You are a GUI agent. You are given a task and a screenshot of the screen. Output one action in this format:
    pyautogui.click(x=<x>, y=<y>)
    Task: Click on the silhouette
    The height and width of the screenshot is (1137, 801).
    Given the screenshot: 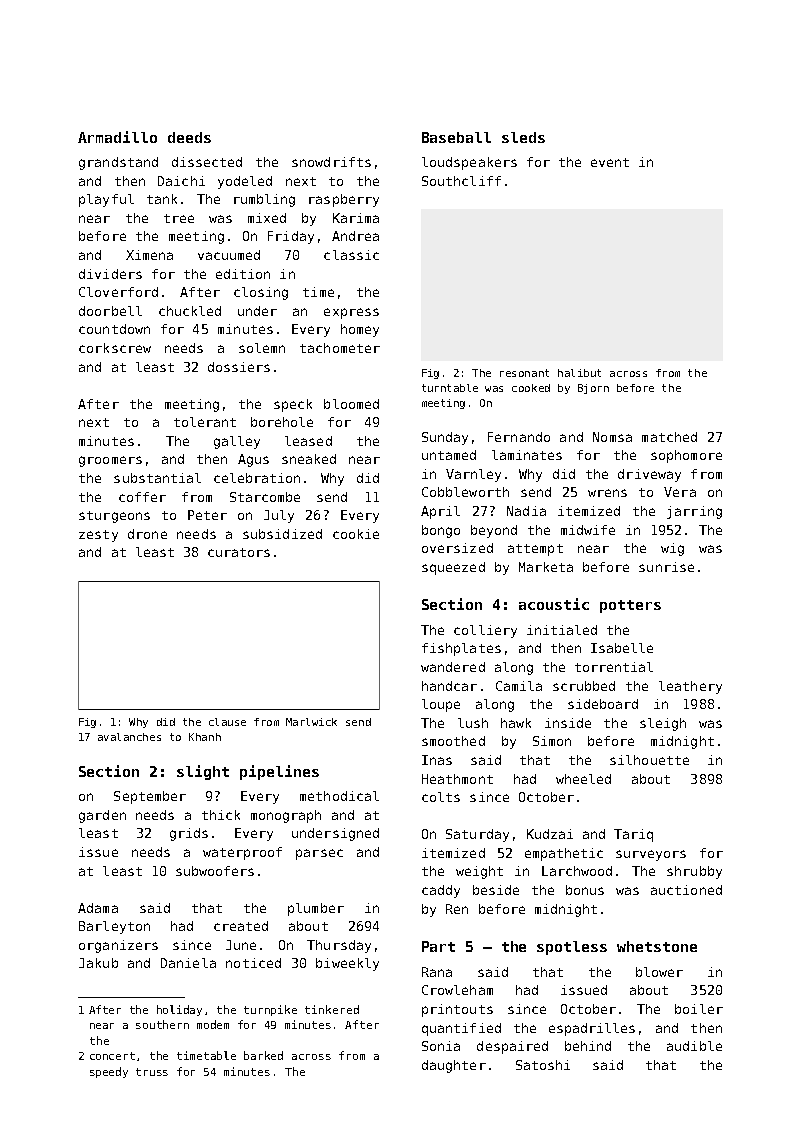 What is the action you would take?
    pyautogui.click(x=649, y=760)
